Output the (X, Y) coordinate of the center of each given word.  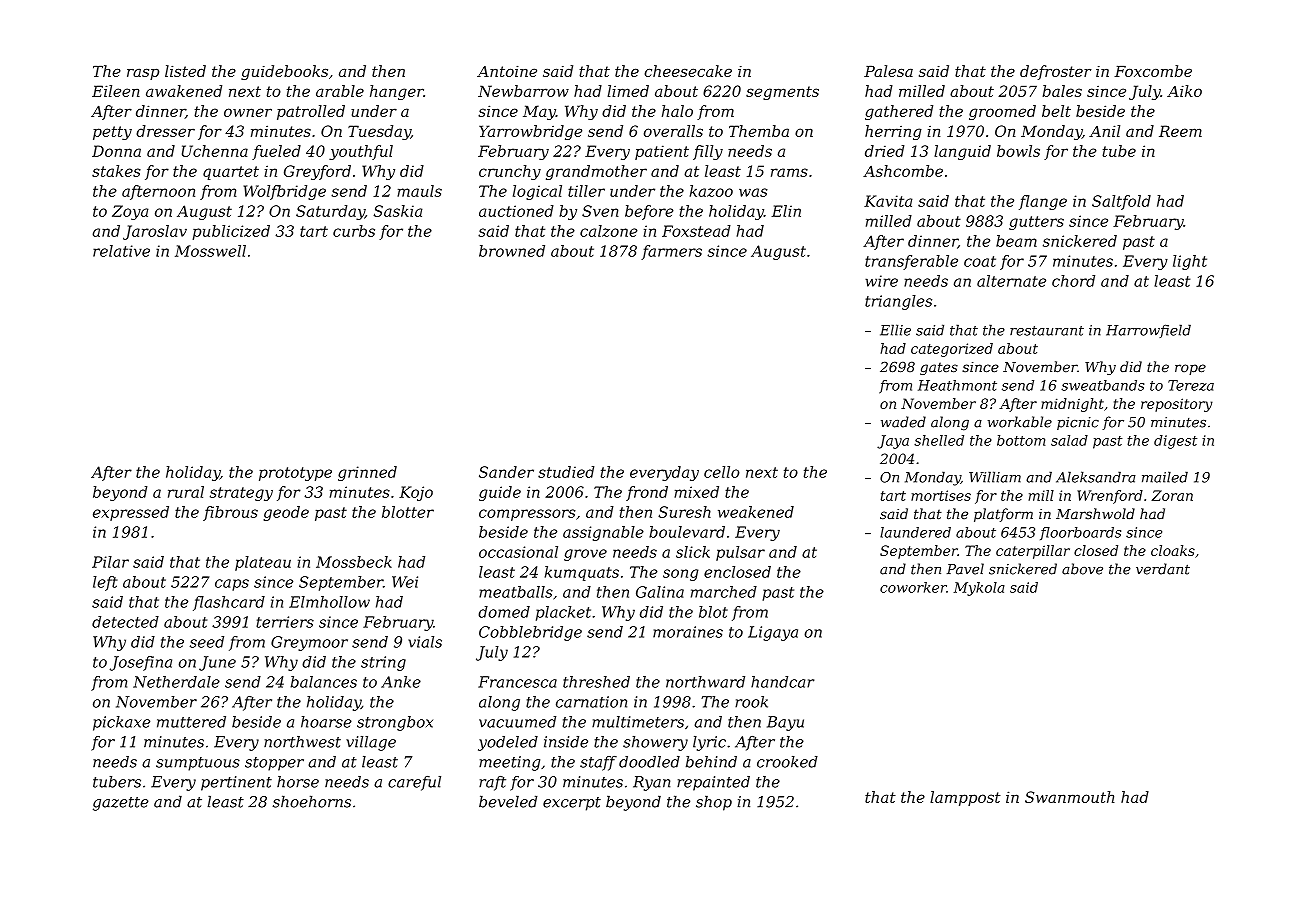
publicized (231, 232)
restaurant (1047, 331)
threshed (596, 682)
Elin (786, 211)
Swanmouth (1070, 797)
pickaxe (121, 723)
